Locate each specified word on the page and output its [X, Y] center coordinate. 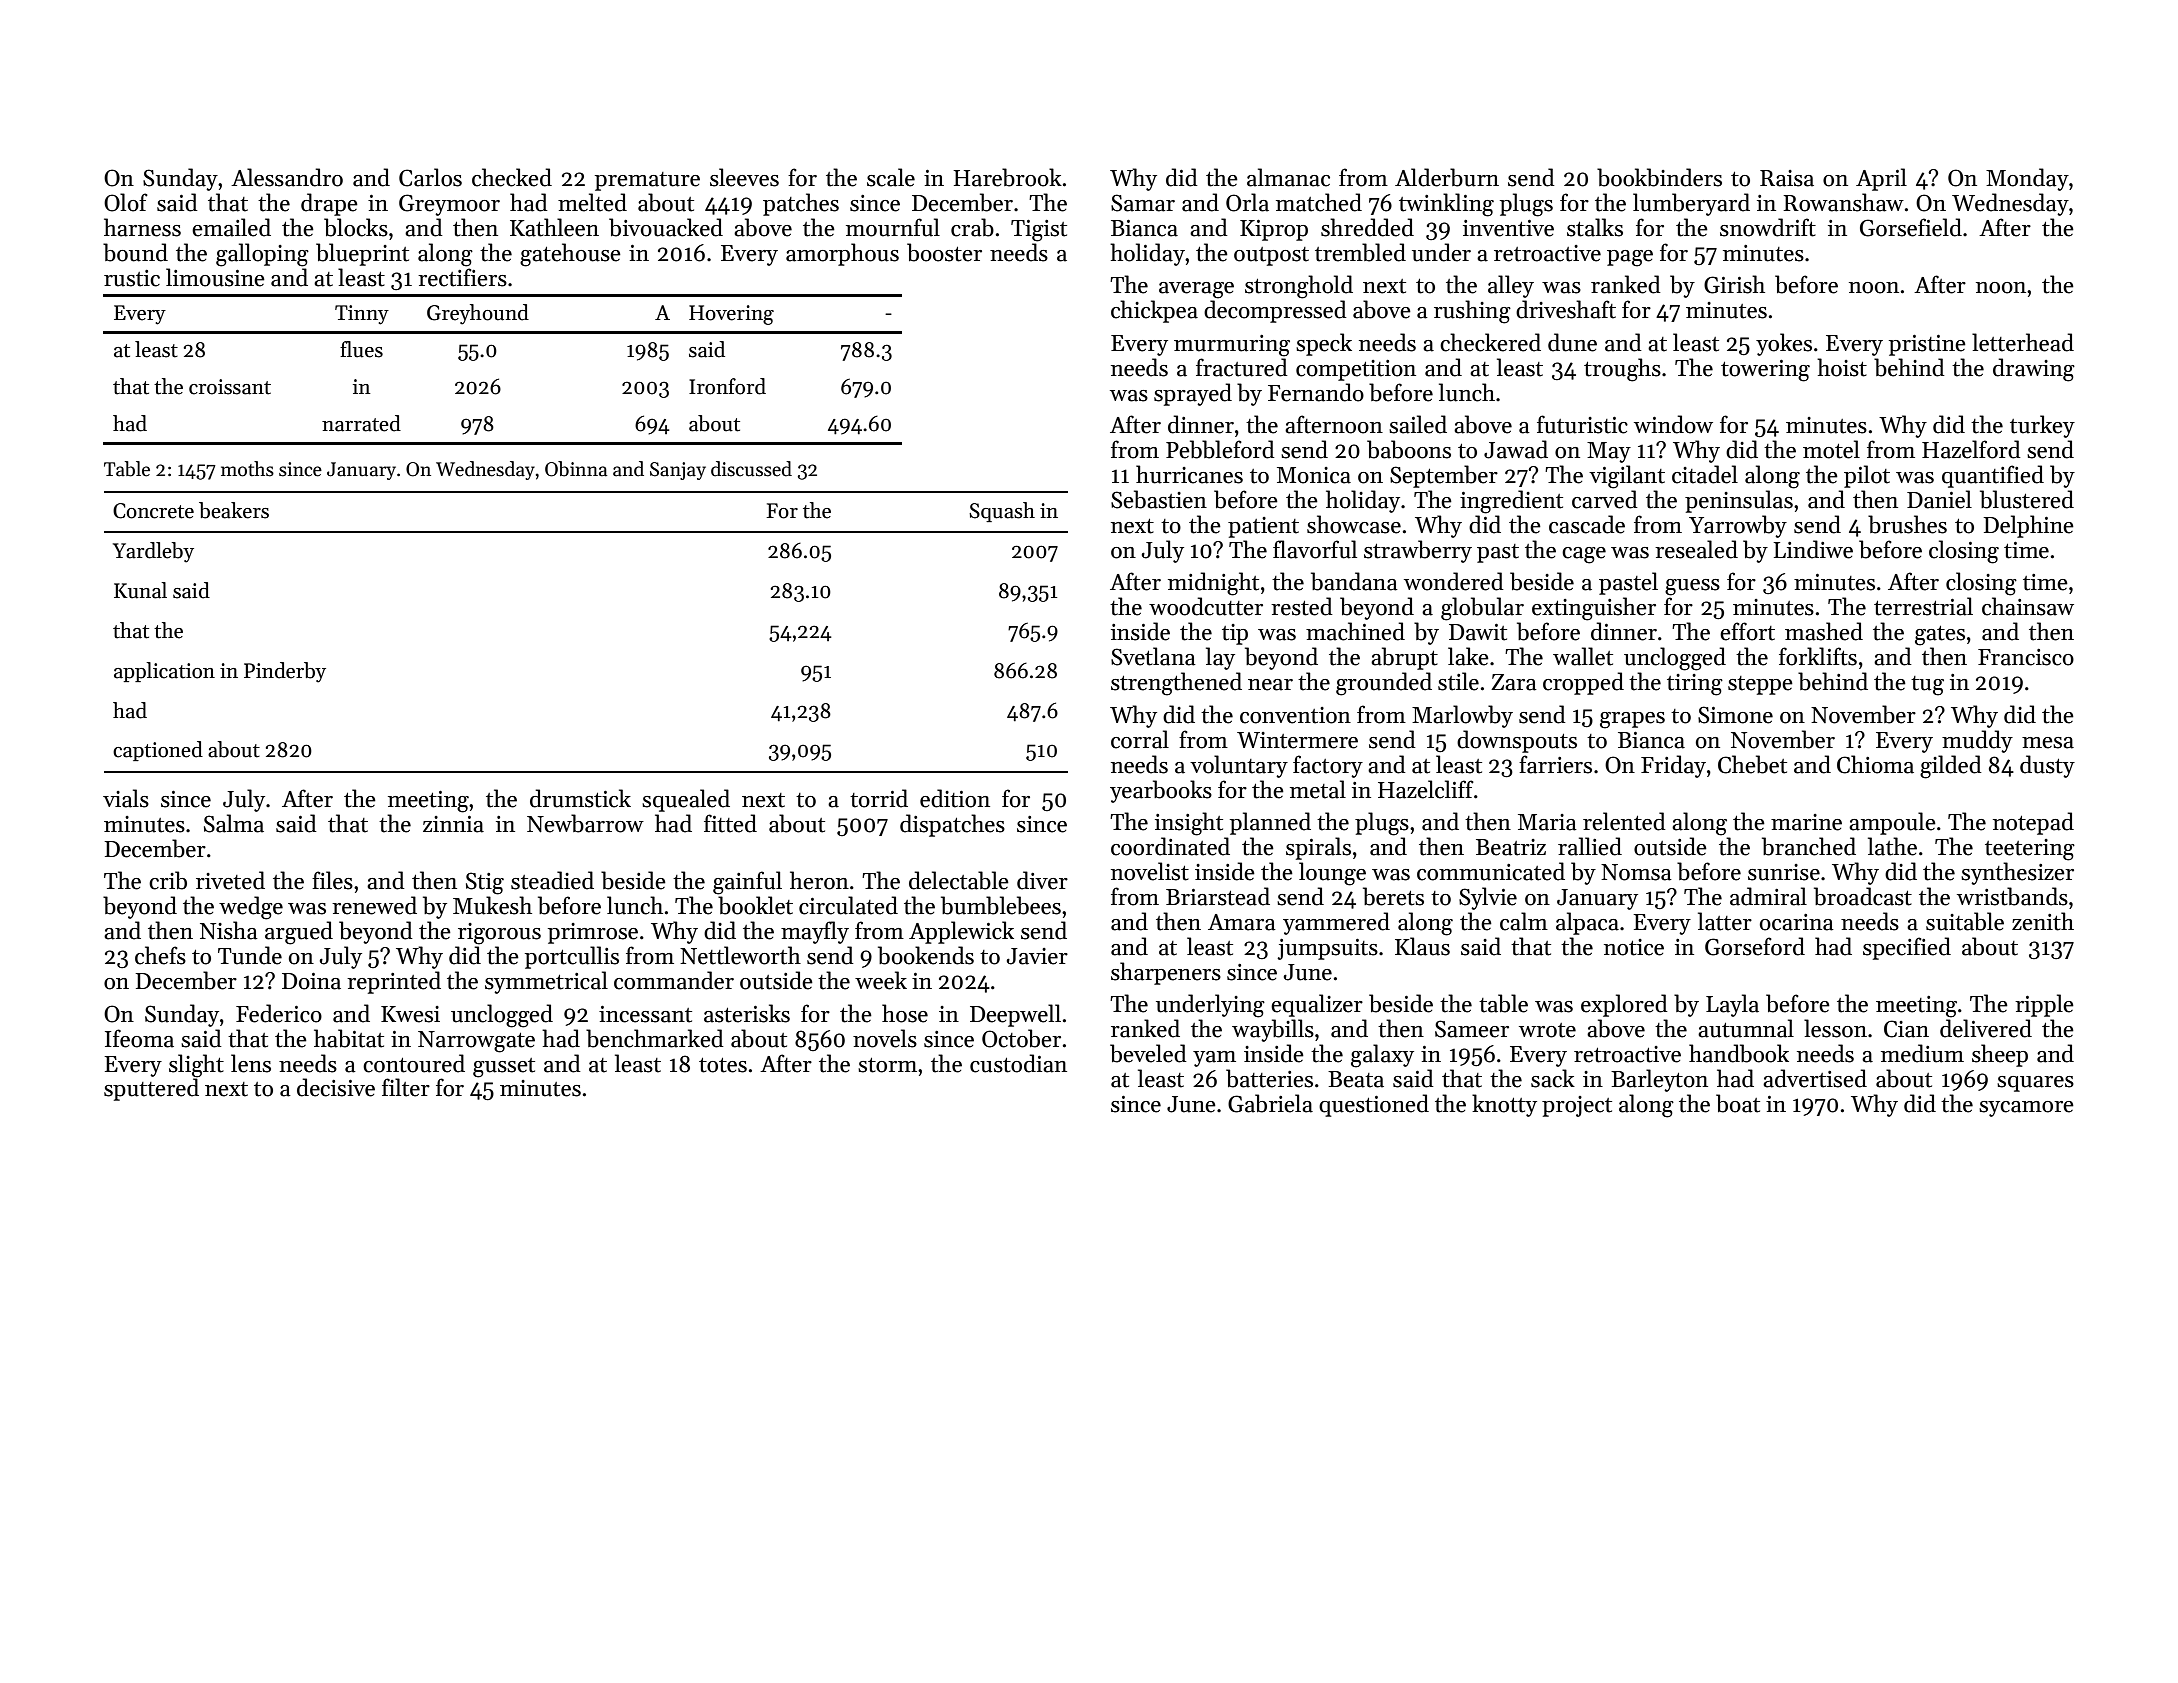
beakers [234, 510]
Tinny [362, 315]
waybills [1273, 1030]
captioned [158, 751]
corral [1140, 739]
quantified [1993, 476]
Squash [1002, 512]
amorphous [842, 254]
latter [1725, 921]
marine [1806, 822]
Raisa [1787, 178]
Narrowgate [476, 1042]
